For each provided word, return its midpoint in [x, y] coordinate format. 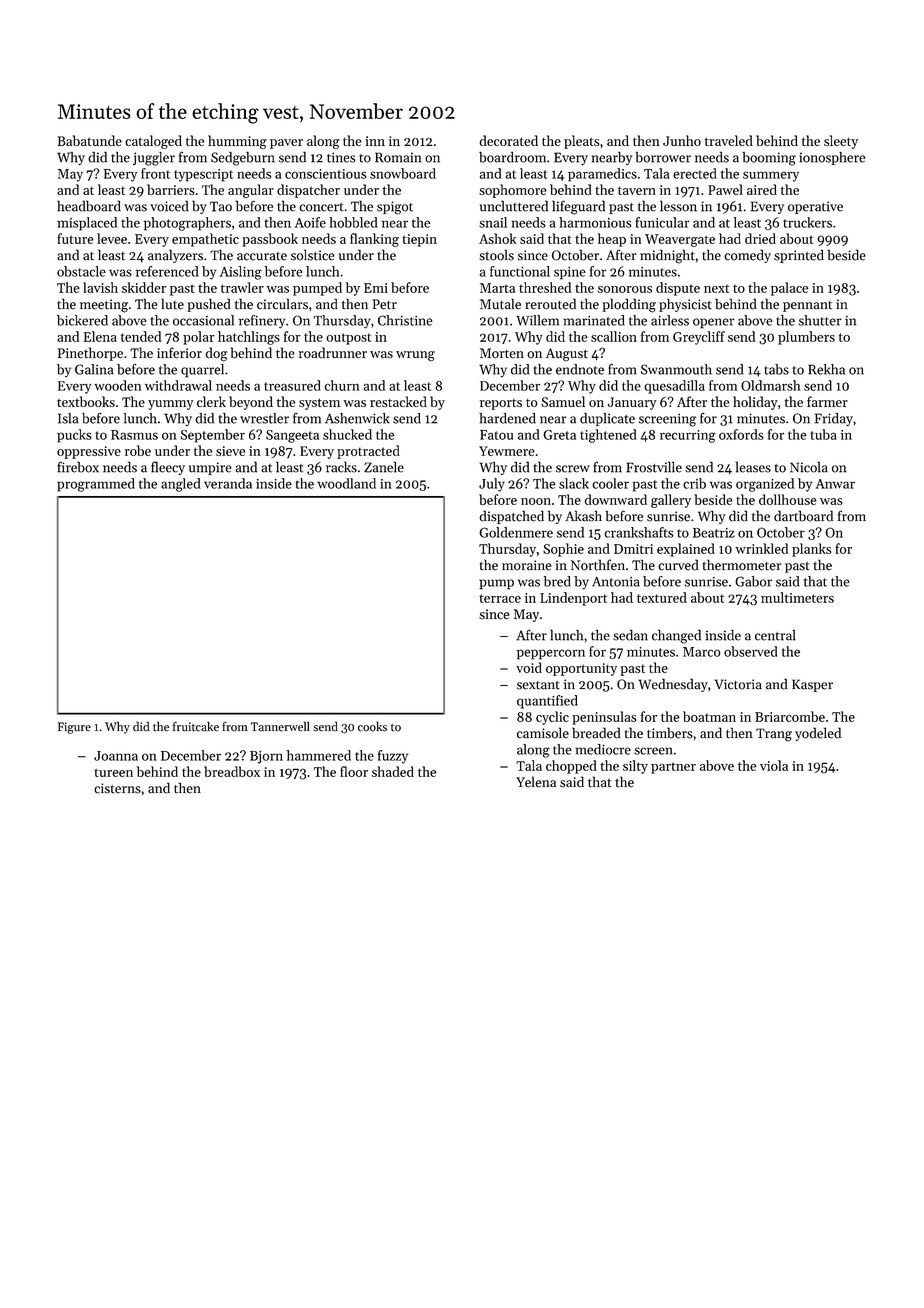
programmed [96, 485]
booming [769, 159]
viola [774, 765]
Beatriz [714, 533]
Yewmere [507, 451]
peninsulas [604, 718]
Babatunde [89, 140]
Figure [74, 728]
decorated [508, 140]
